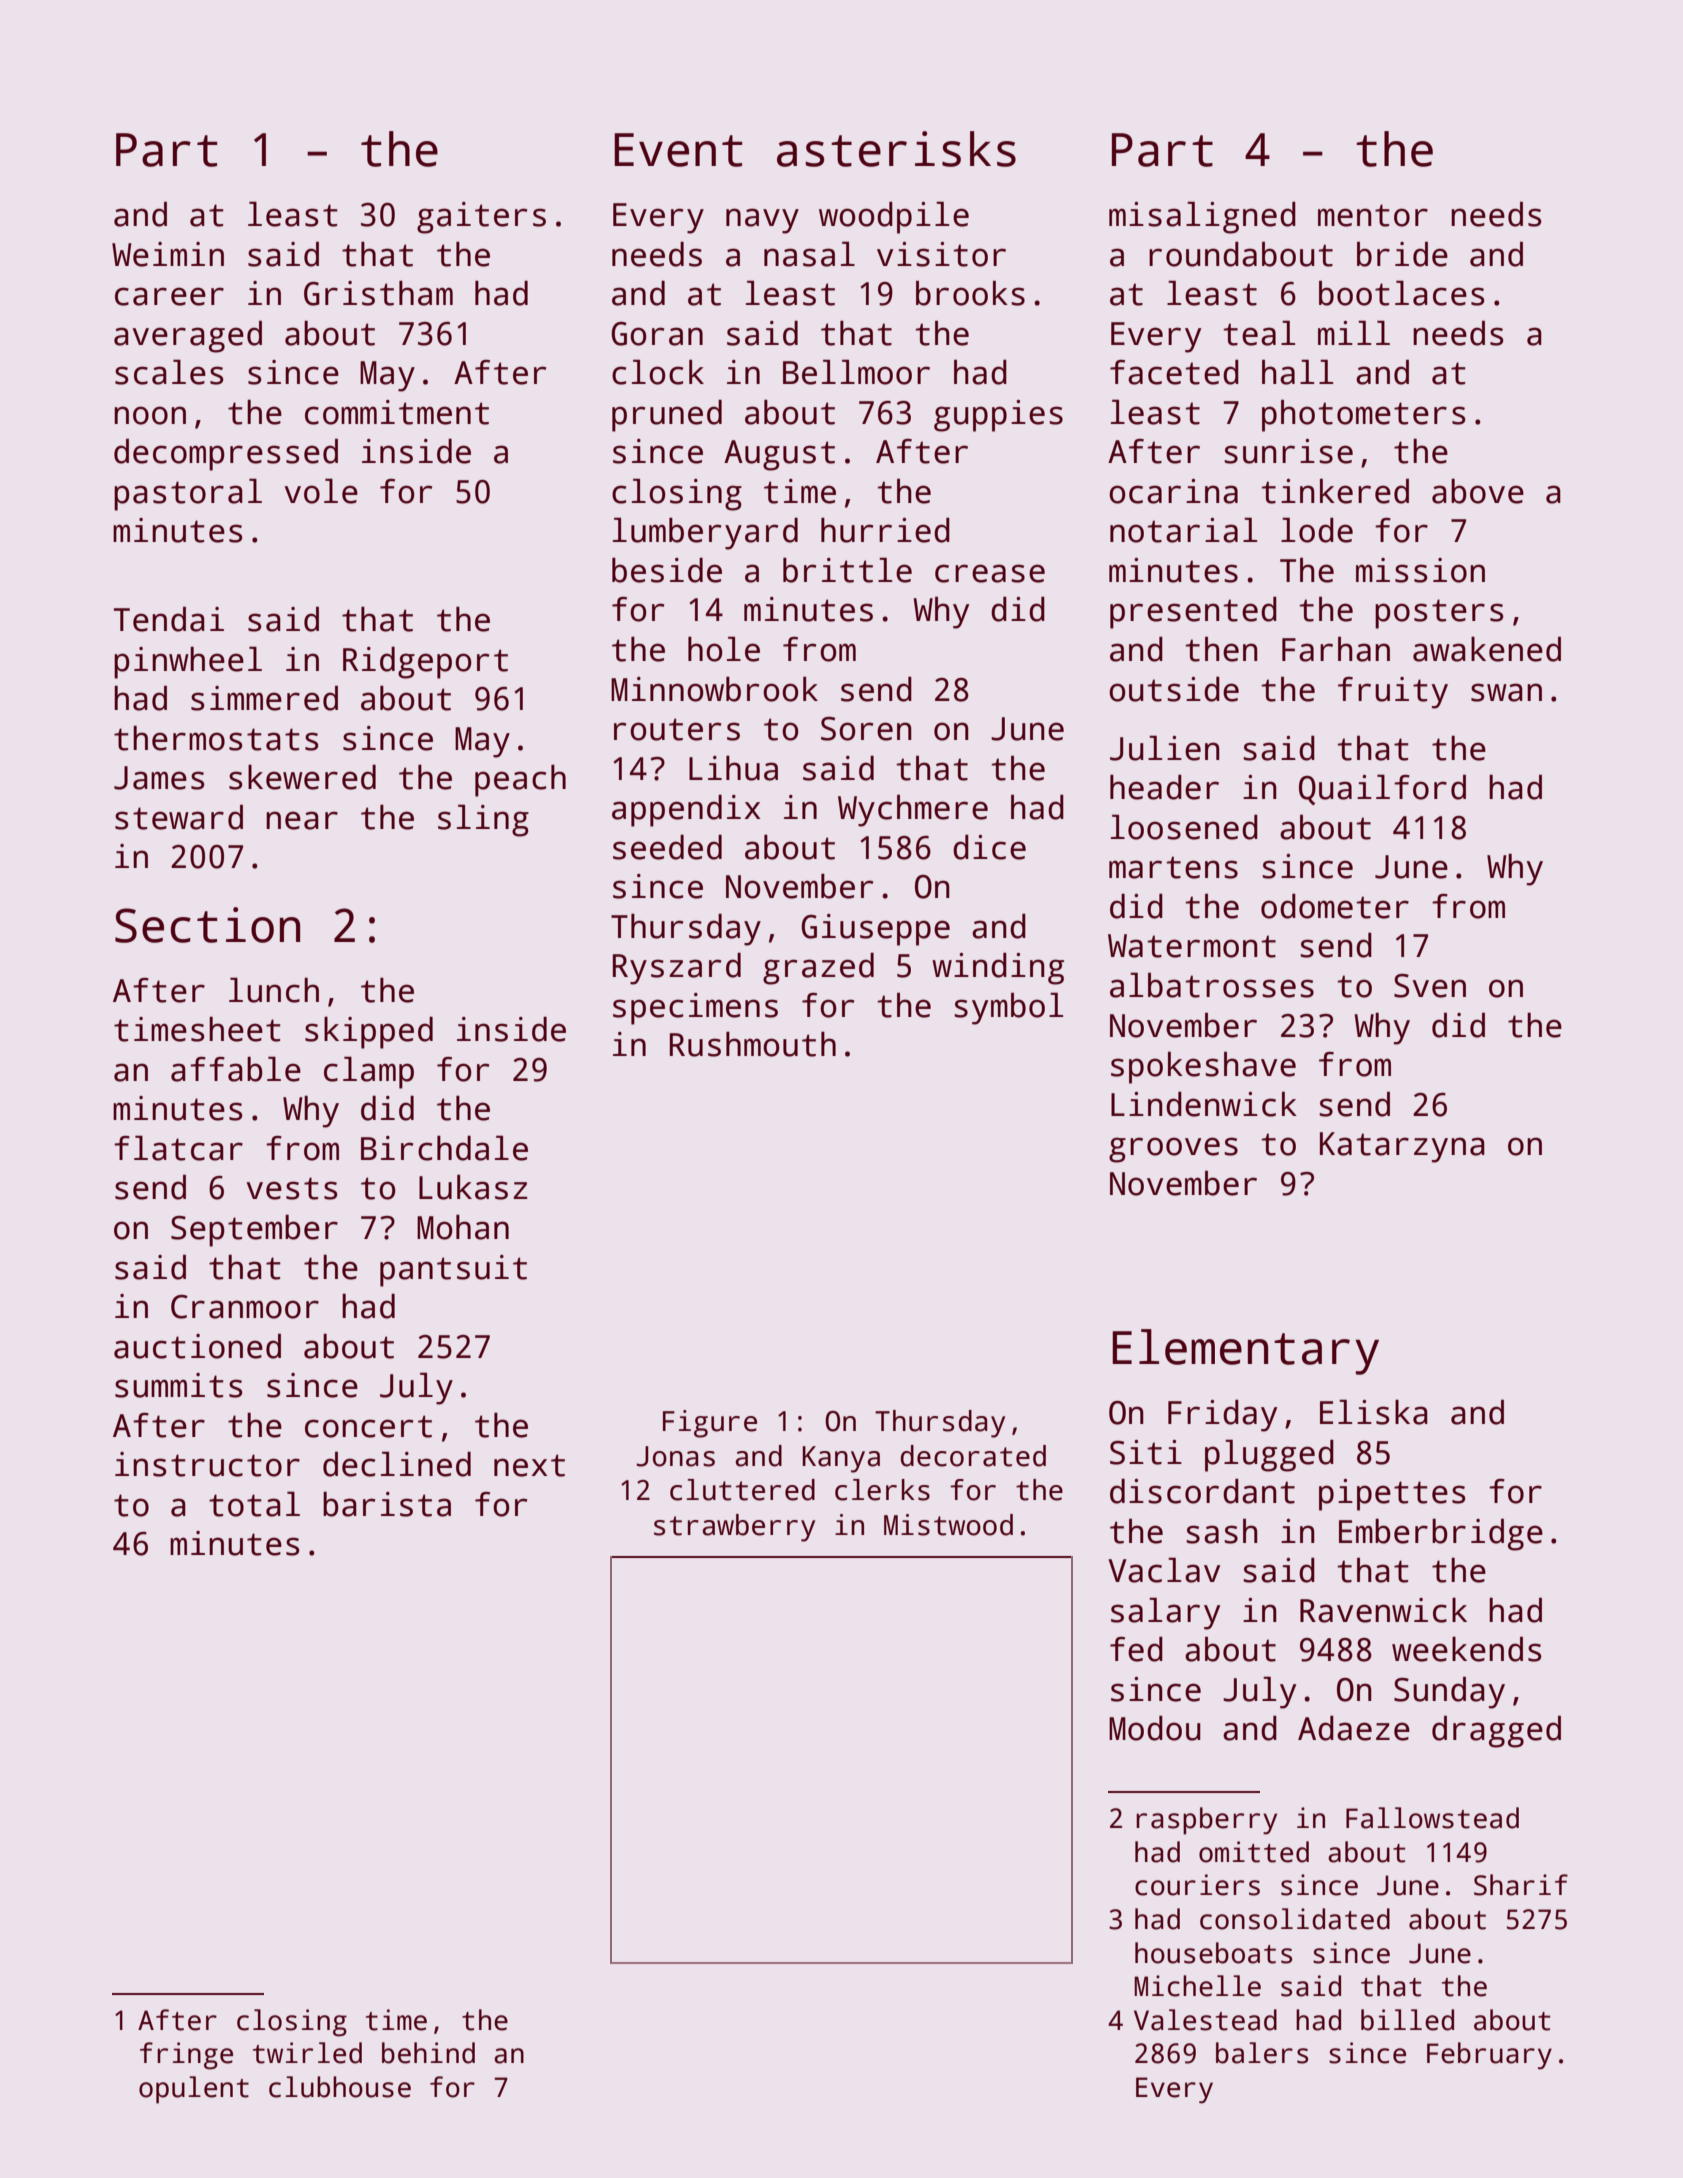 The width and height of the page is (1683, 2178). Describe the element at coordinates (1262, 2053) in the page. I see `balers` at that location.
